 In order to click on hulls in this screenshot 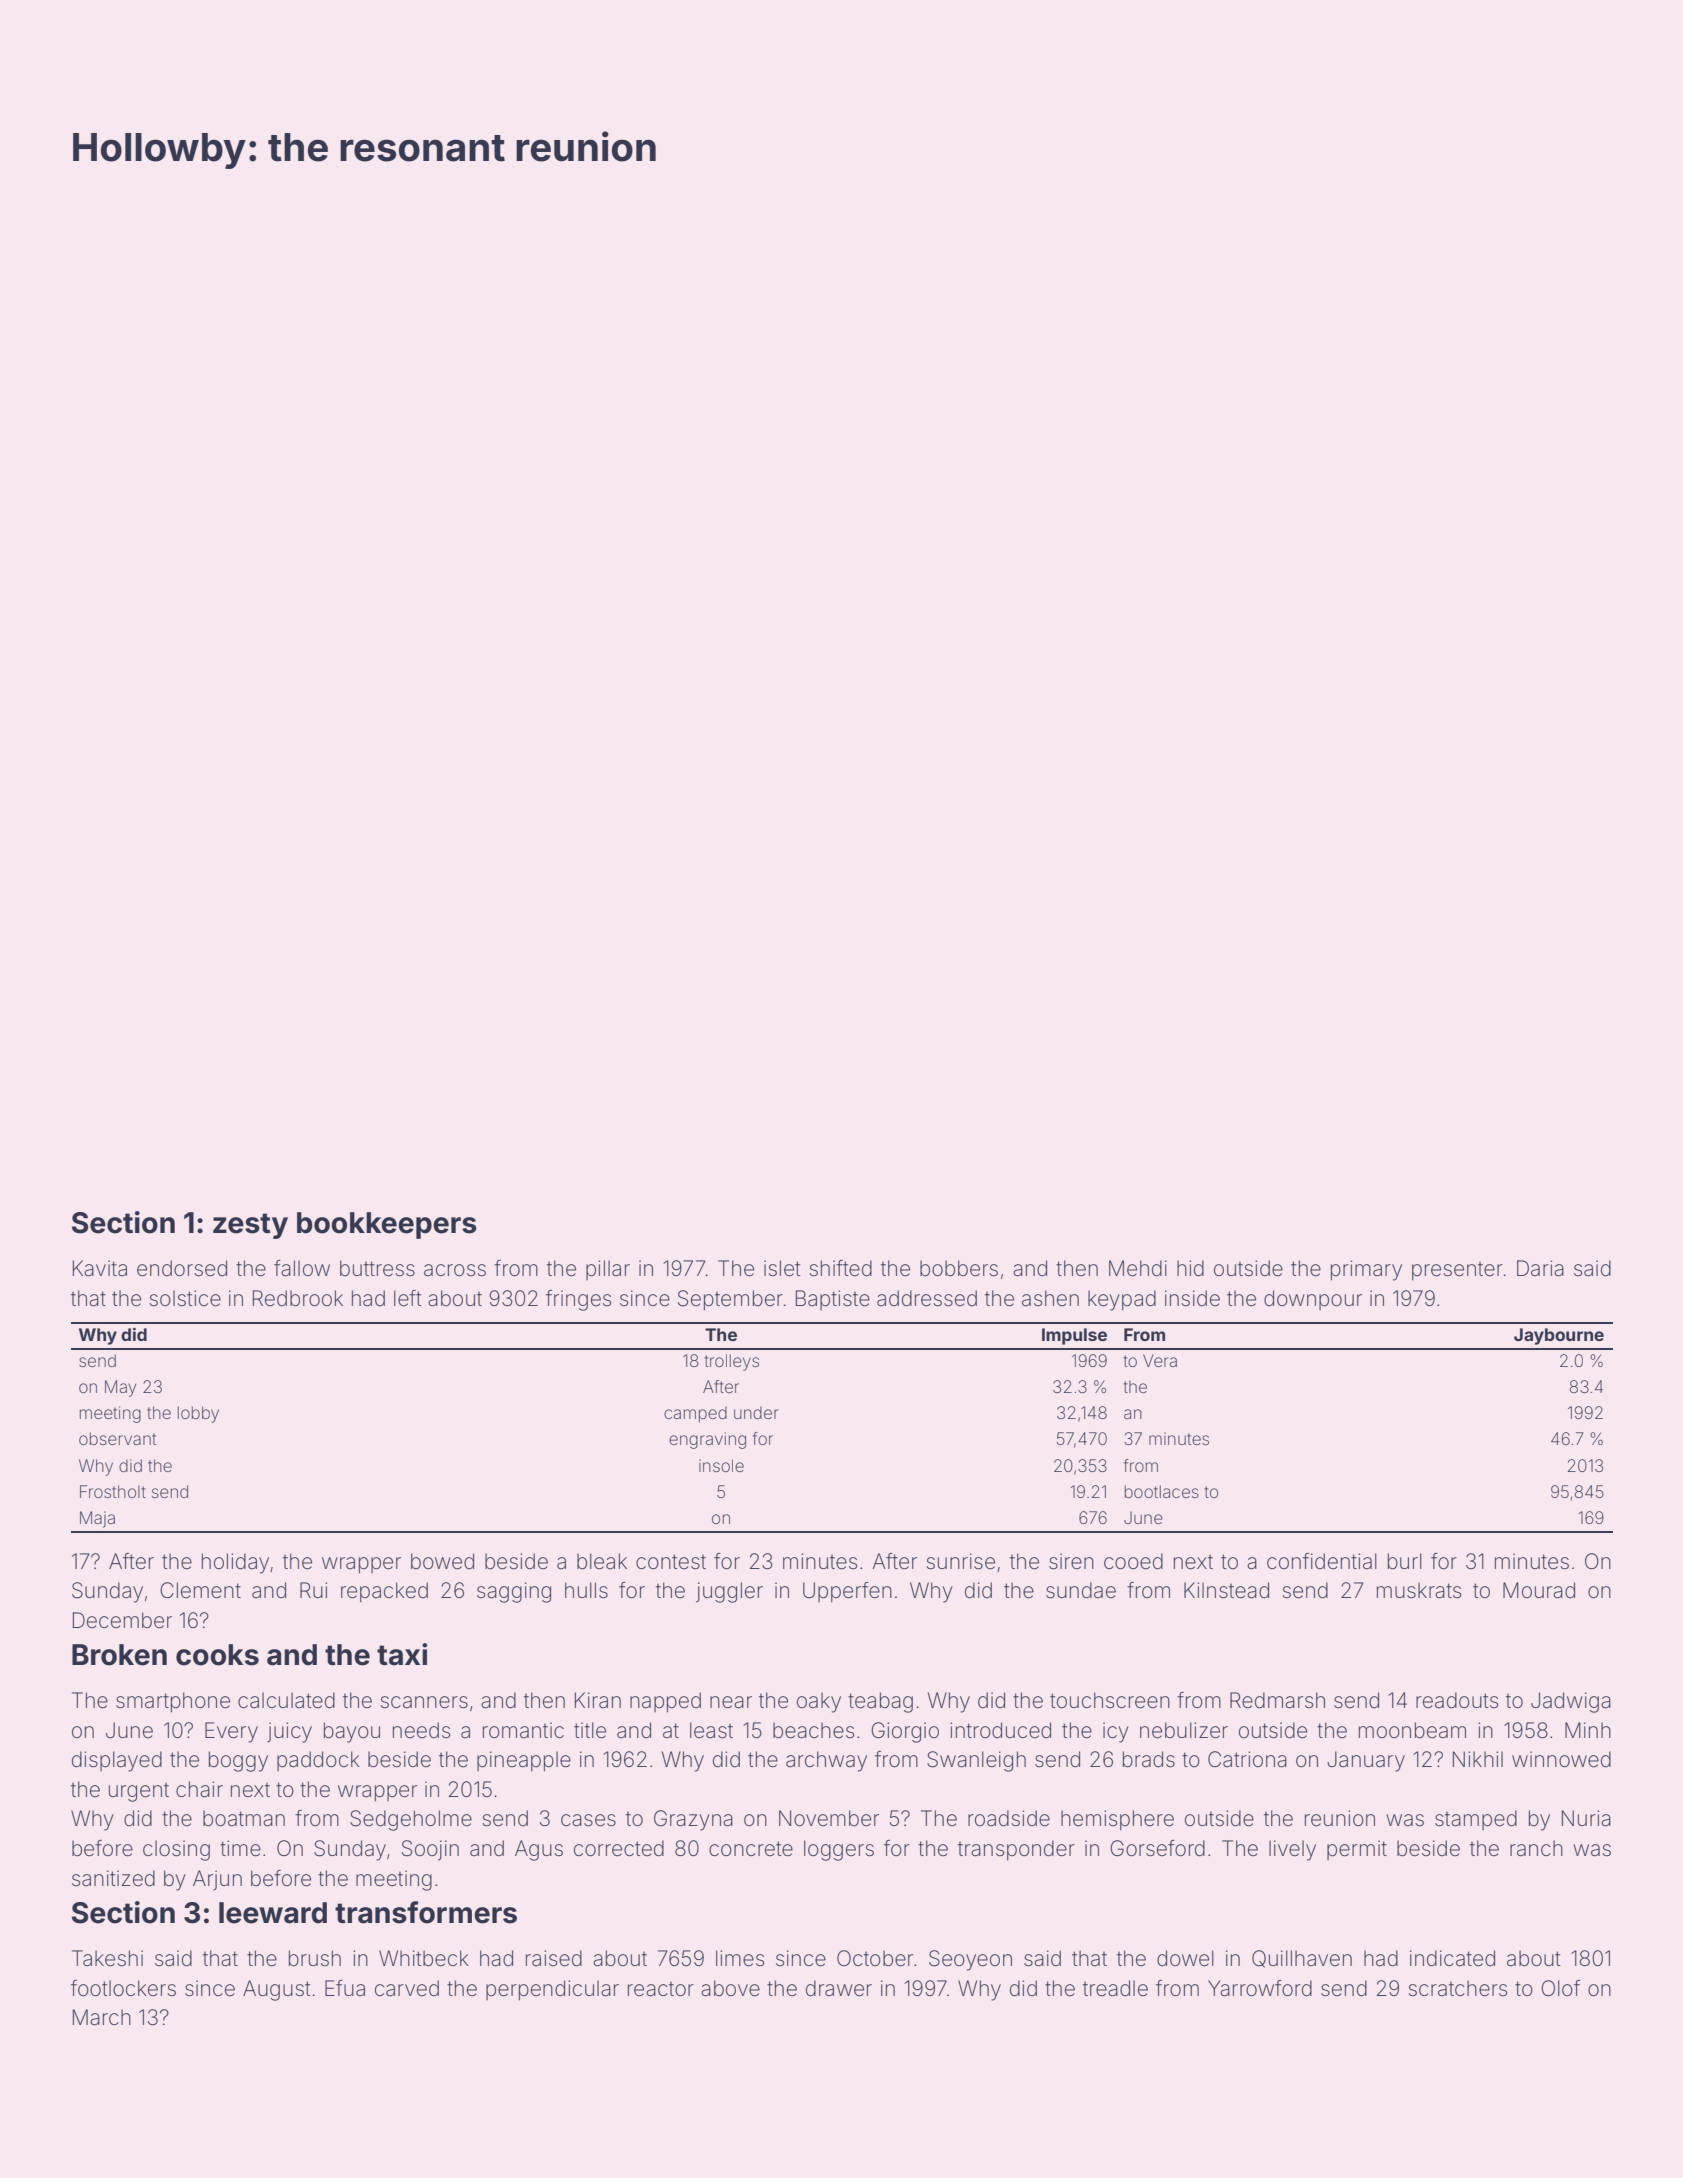, I will do `click(586, 1590)`.
